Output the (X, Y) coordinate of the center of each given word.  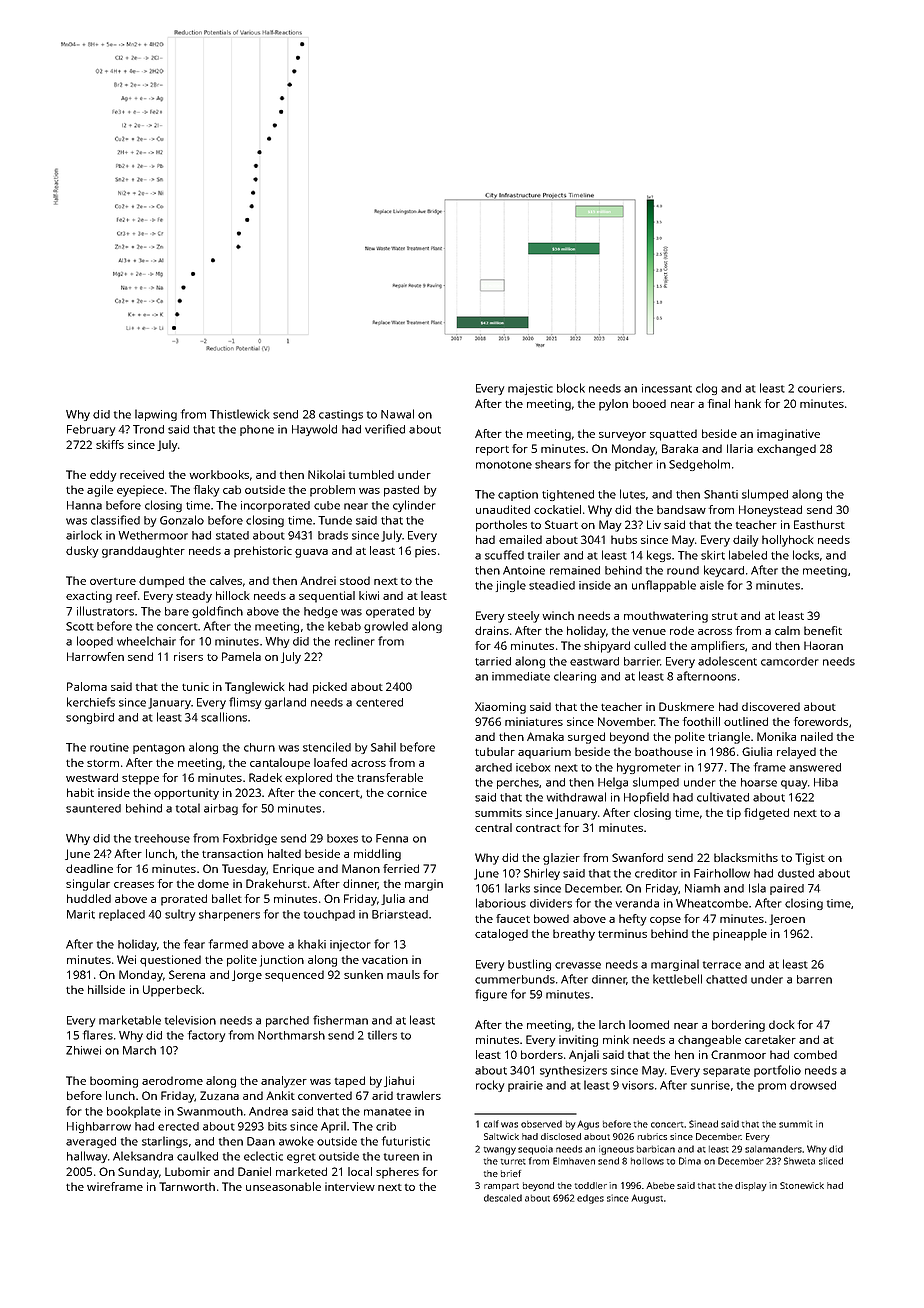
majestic (530, 389)
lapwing (156, 415)
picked (330, 688)
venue (649, 632)
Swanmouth (210, 1111)
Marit (81, 914)
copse (665, 921)
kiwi (369, 595)
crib (386, 1126)
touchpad (329, 915)
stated (232, 535)
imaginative (788, 435)
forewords (821, 721)
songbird (90, 718)
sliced (831, 1161)
